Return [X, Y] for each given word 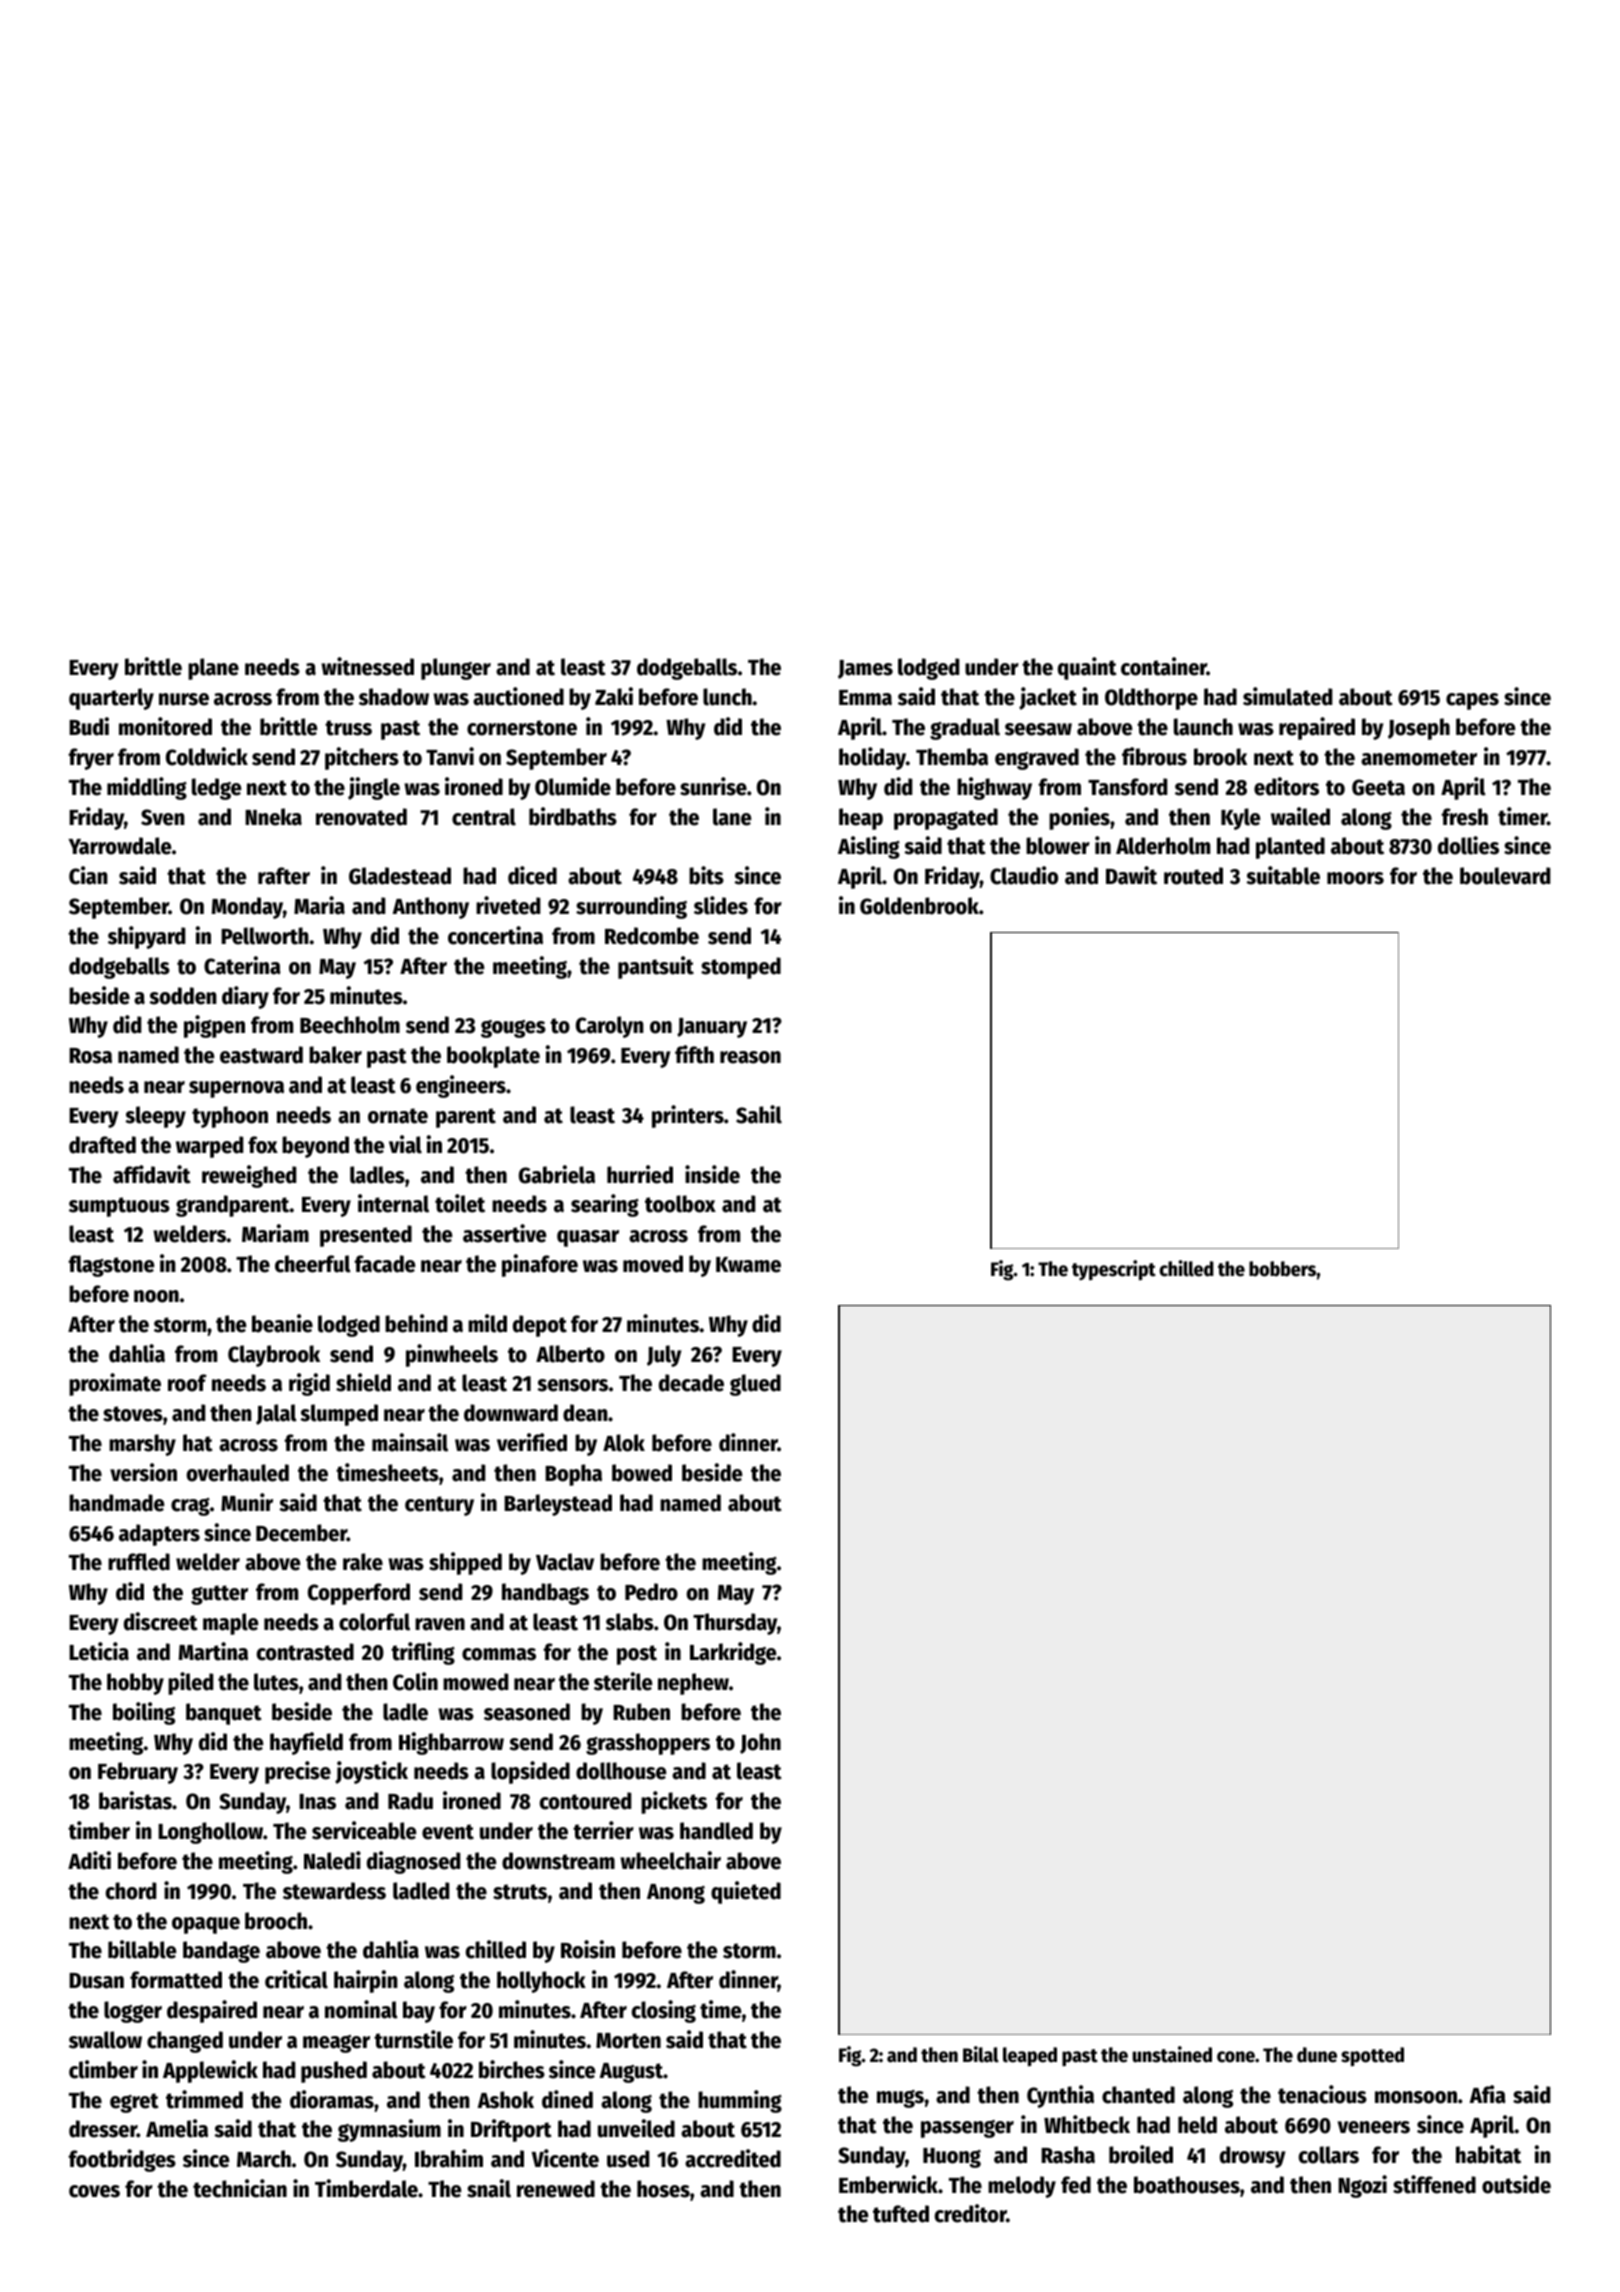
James [865, 669]
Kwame [748, 1265]
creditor [971, 2213]
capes [1472, 701]
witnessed [367, 666]
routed [1193, 876]
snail [489, 2188]
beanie [282, 1323]
